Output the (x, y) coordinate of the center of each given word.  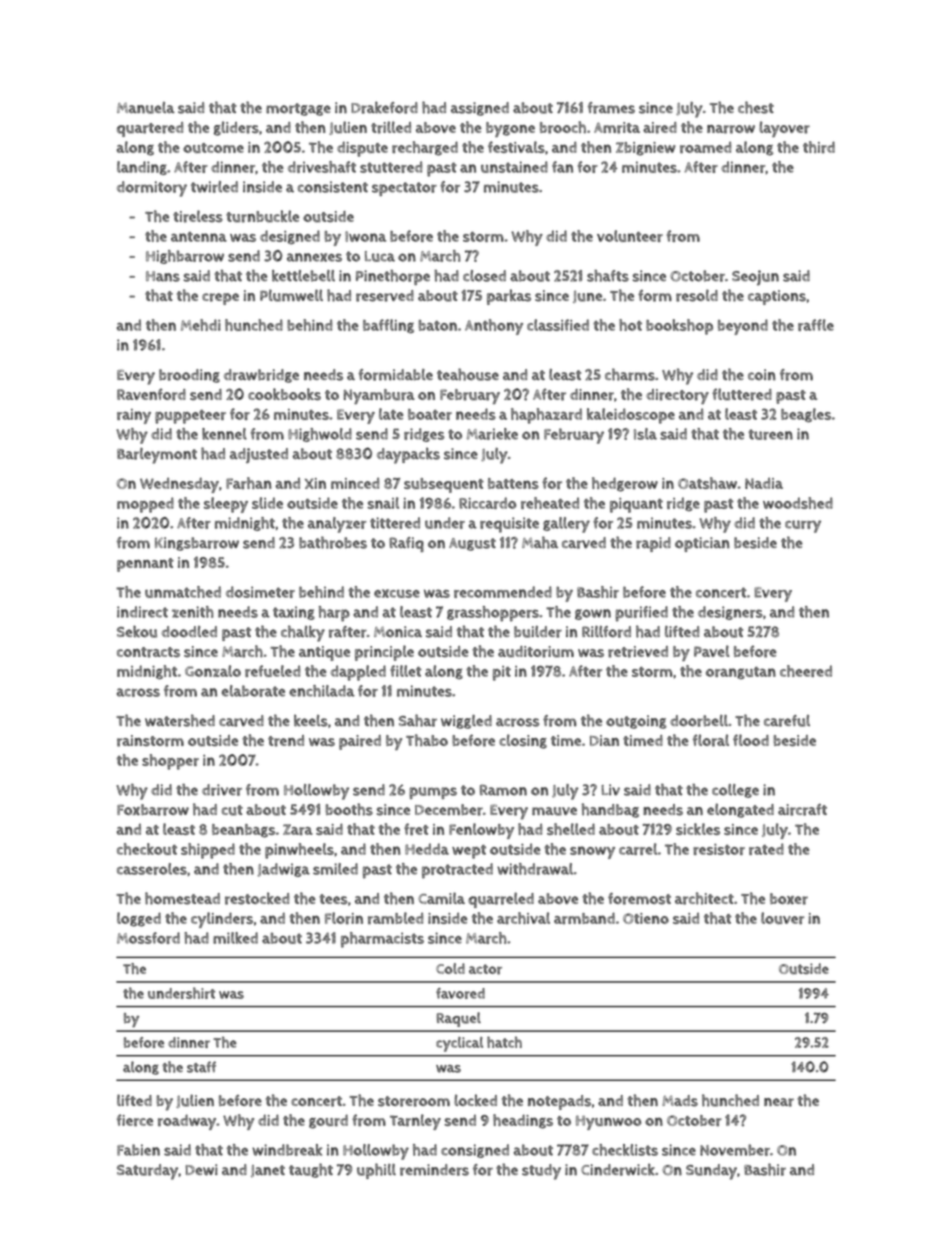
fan (562, 167)
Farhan (249, 483)
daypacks (408, 456)
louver (782, 918)
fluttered (742, 394)
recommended (503, 592)
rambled (395, 918)
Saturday (147, 1172)
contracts (148, 652)
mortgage (298, 109)
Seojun (755, 278)
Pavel (712, 651)
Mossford (148, 938)
